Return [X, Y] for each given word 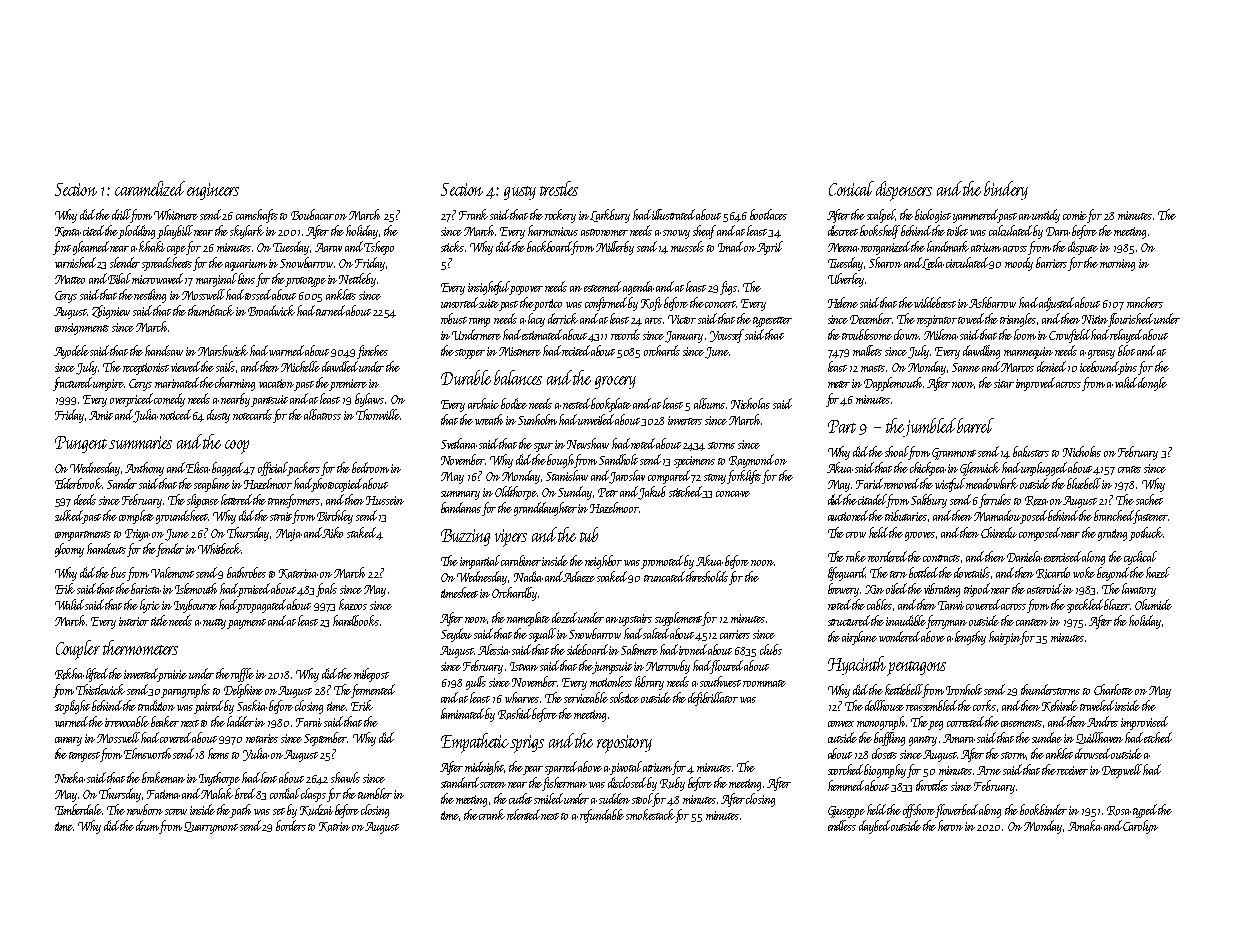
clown [906, 334]
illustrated [674, 214]
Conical [851, 188]
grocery [615, 382]
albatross [322, 414]
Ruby [672, 784]
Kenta [68, 232]
